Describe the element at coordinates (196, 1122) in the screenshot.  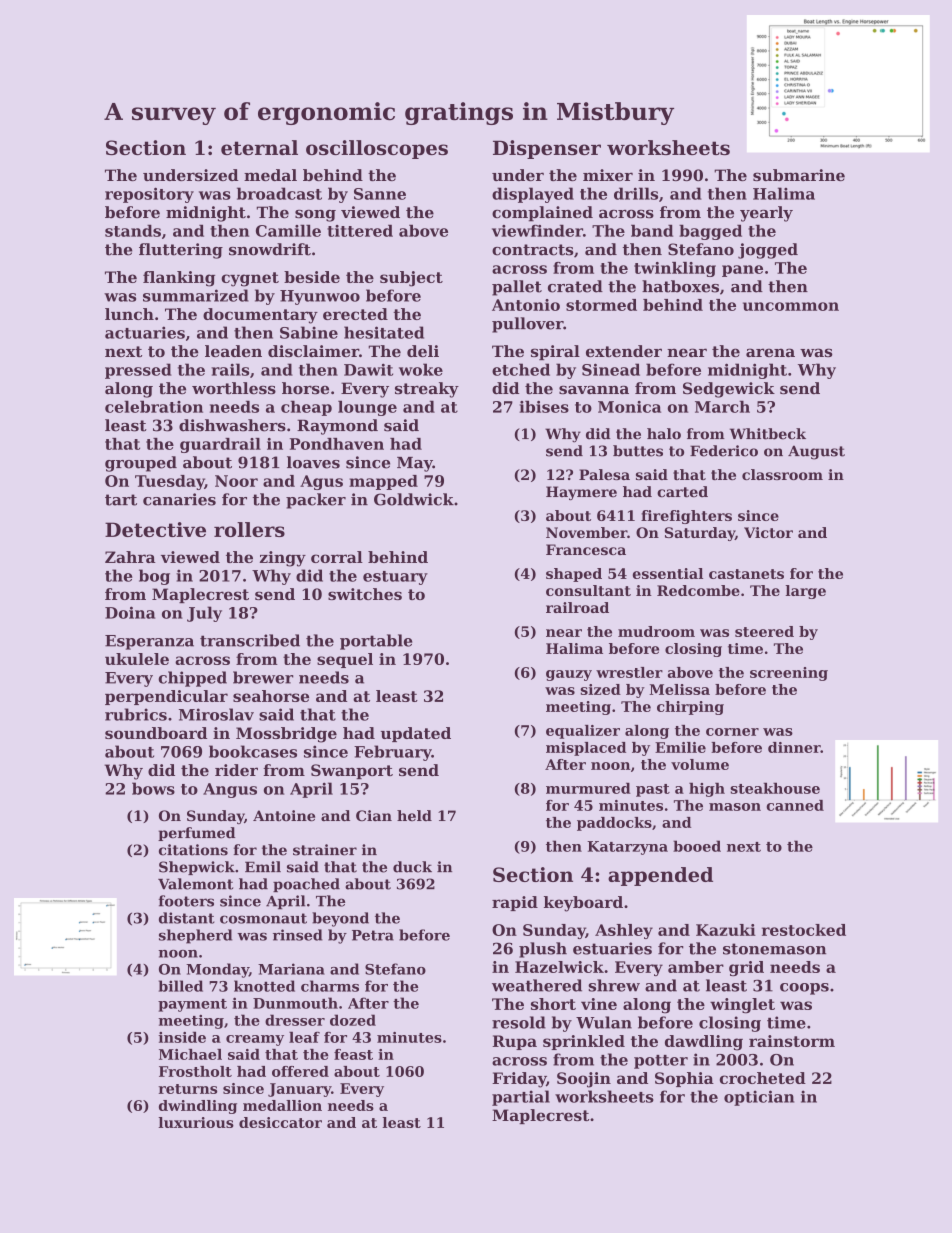
I see `luxurious` at that location.
